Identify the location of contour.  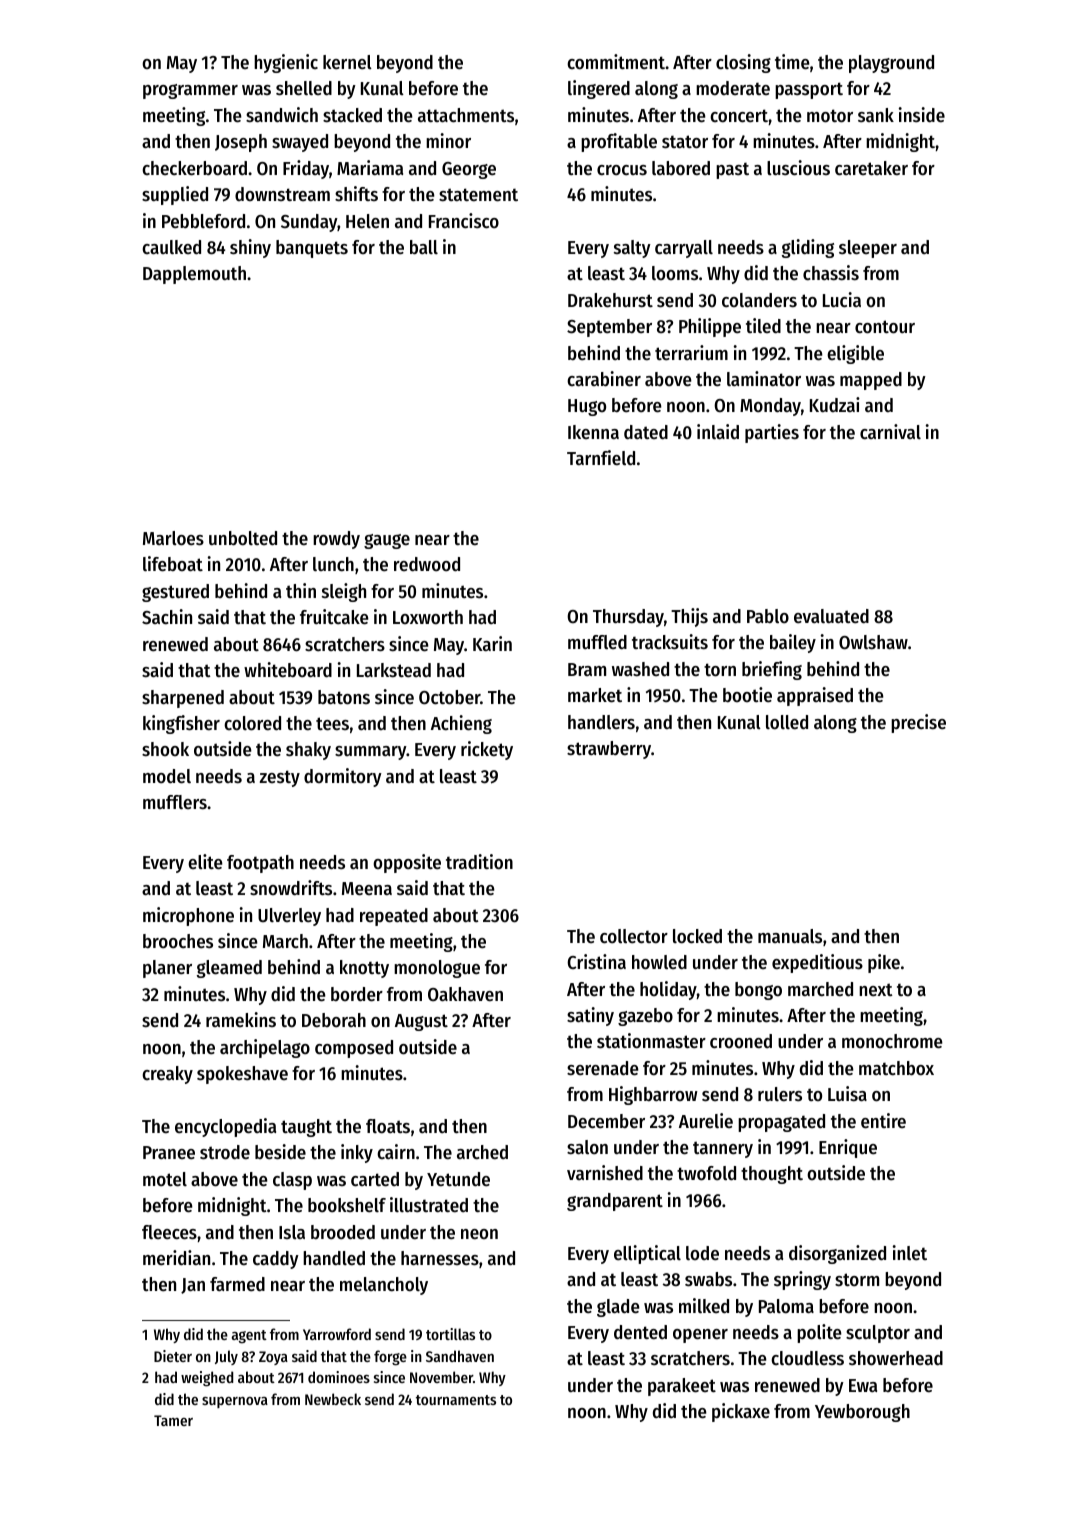
(885, 327).
